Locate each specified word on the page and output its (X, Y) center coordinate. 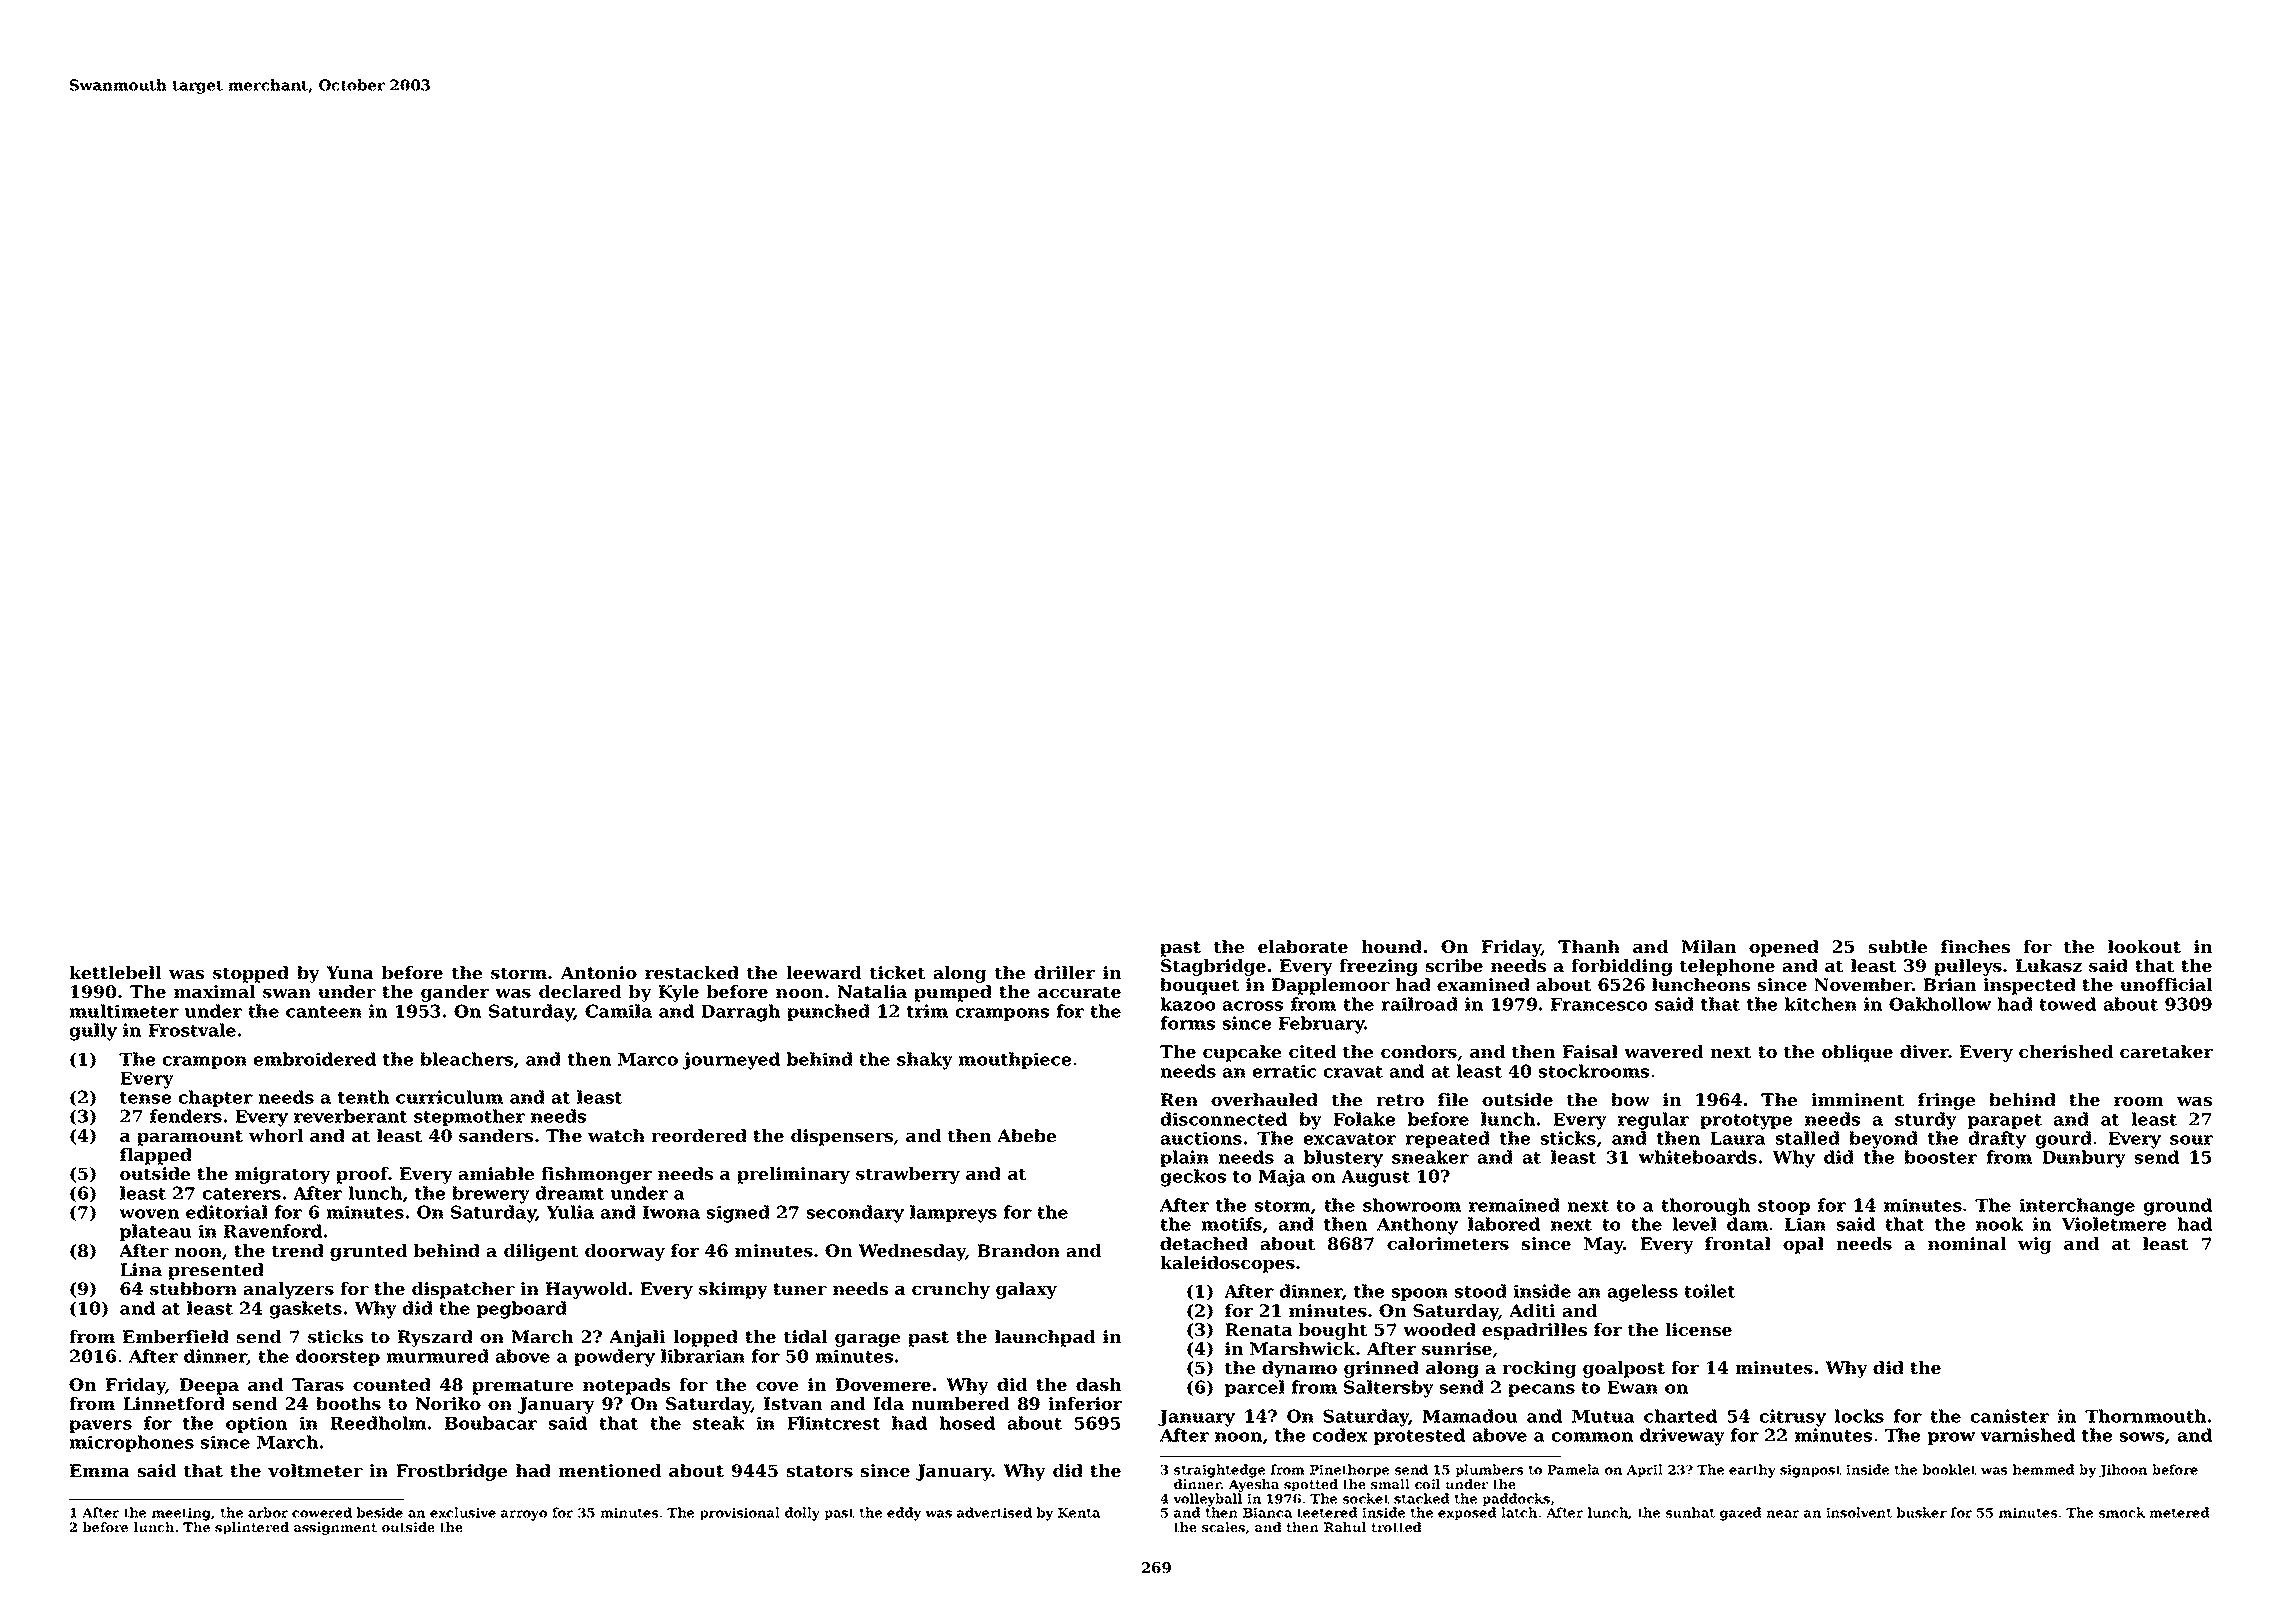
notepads (626, 1386)
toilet (1709, 1291)
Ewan (1632, 1387)
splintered (252, 1528)
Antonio (599, 973)
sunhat (1690, 1512)
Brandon (1018, 1251)
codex (1340, 1435)
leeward (823, 973)
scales (1224, 1528)
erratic (1284, 1071)
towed (2067, 1004)
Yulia (570, 1212)
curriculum (449, 1097)
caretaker (2166, 1052)
